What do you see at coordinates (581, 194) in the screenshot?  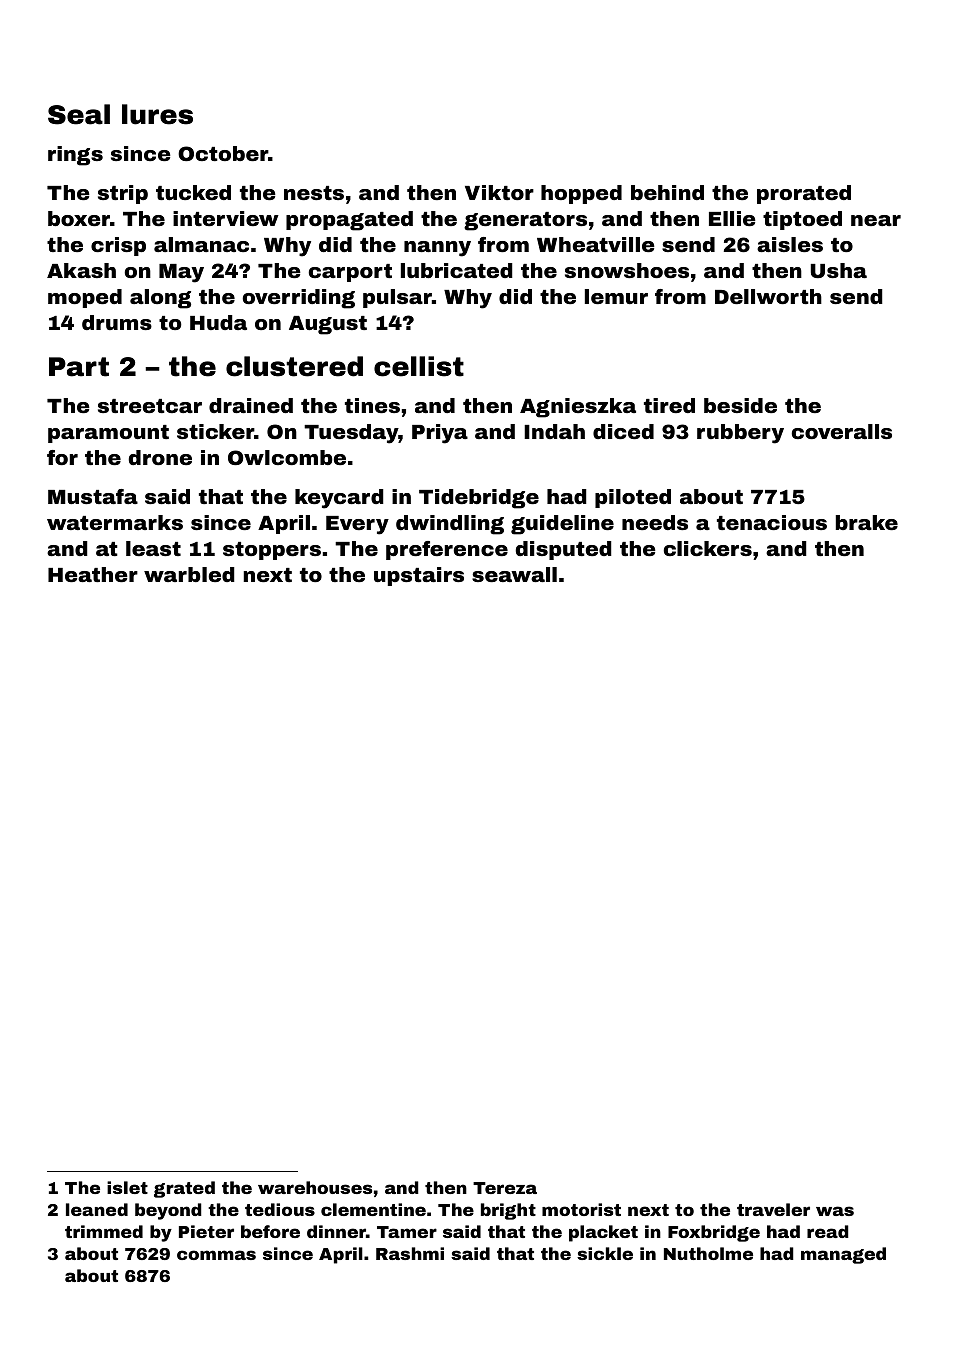 I see `hopped` at bounding box center [581, 194].
